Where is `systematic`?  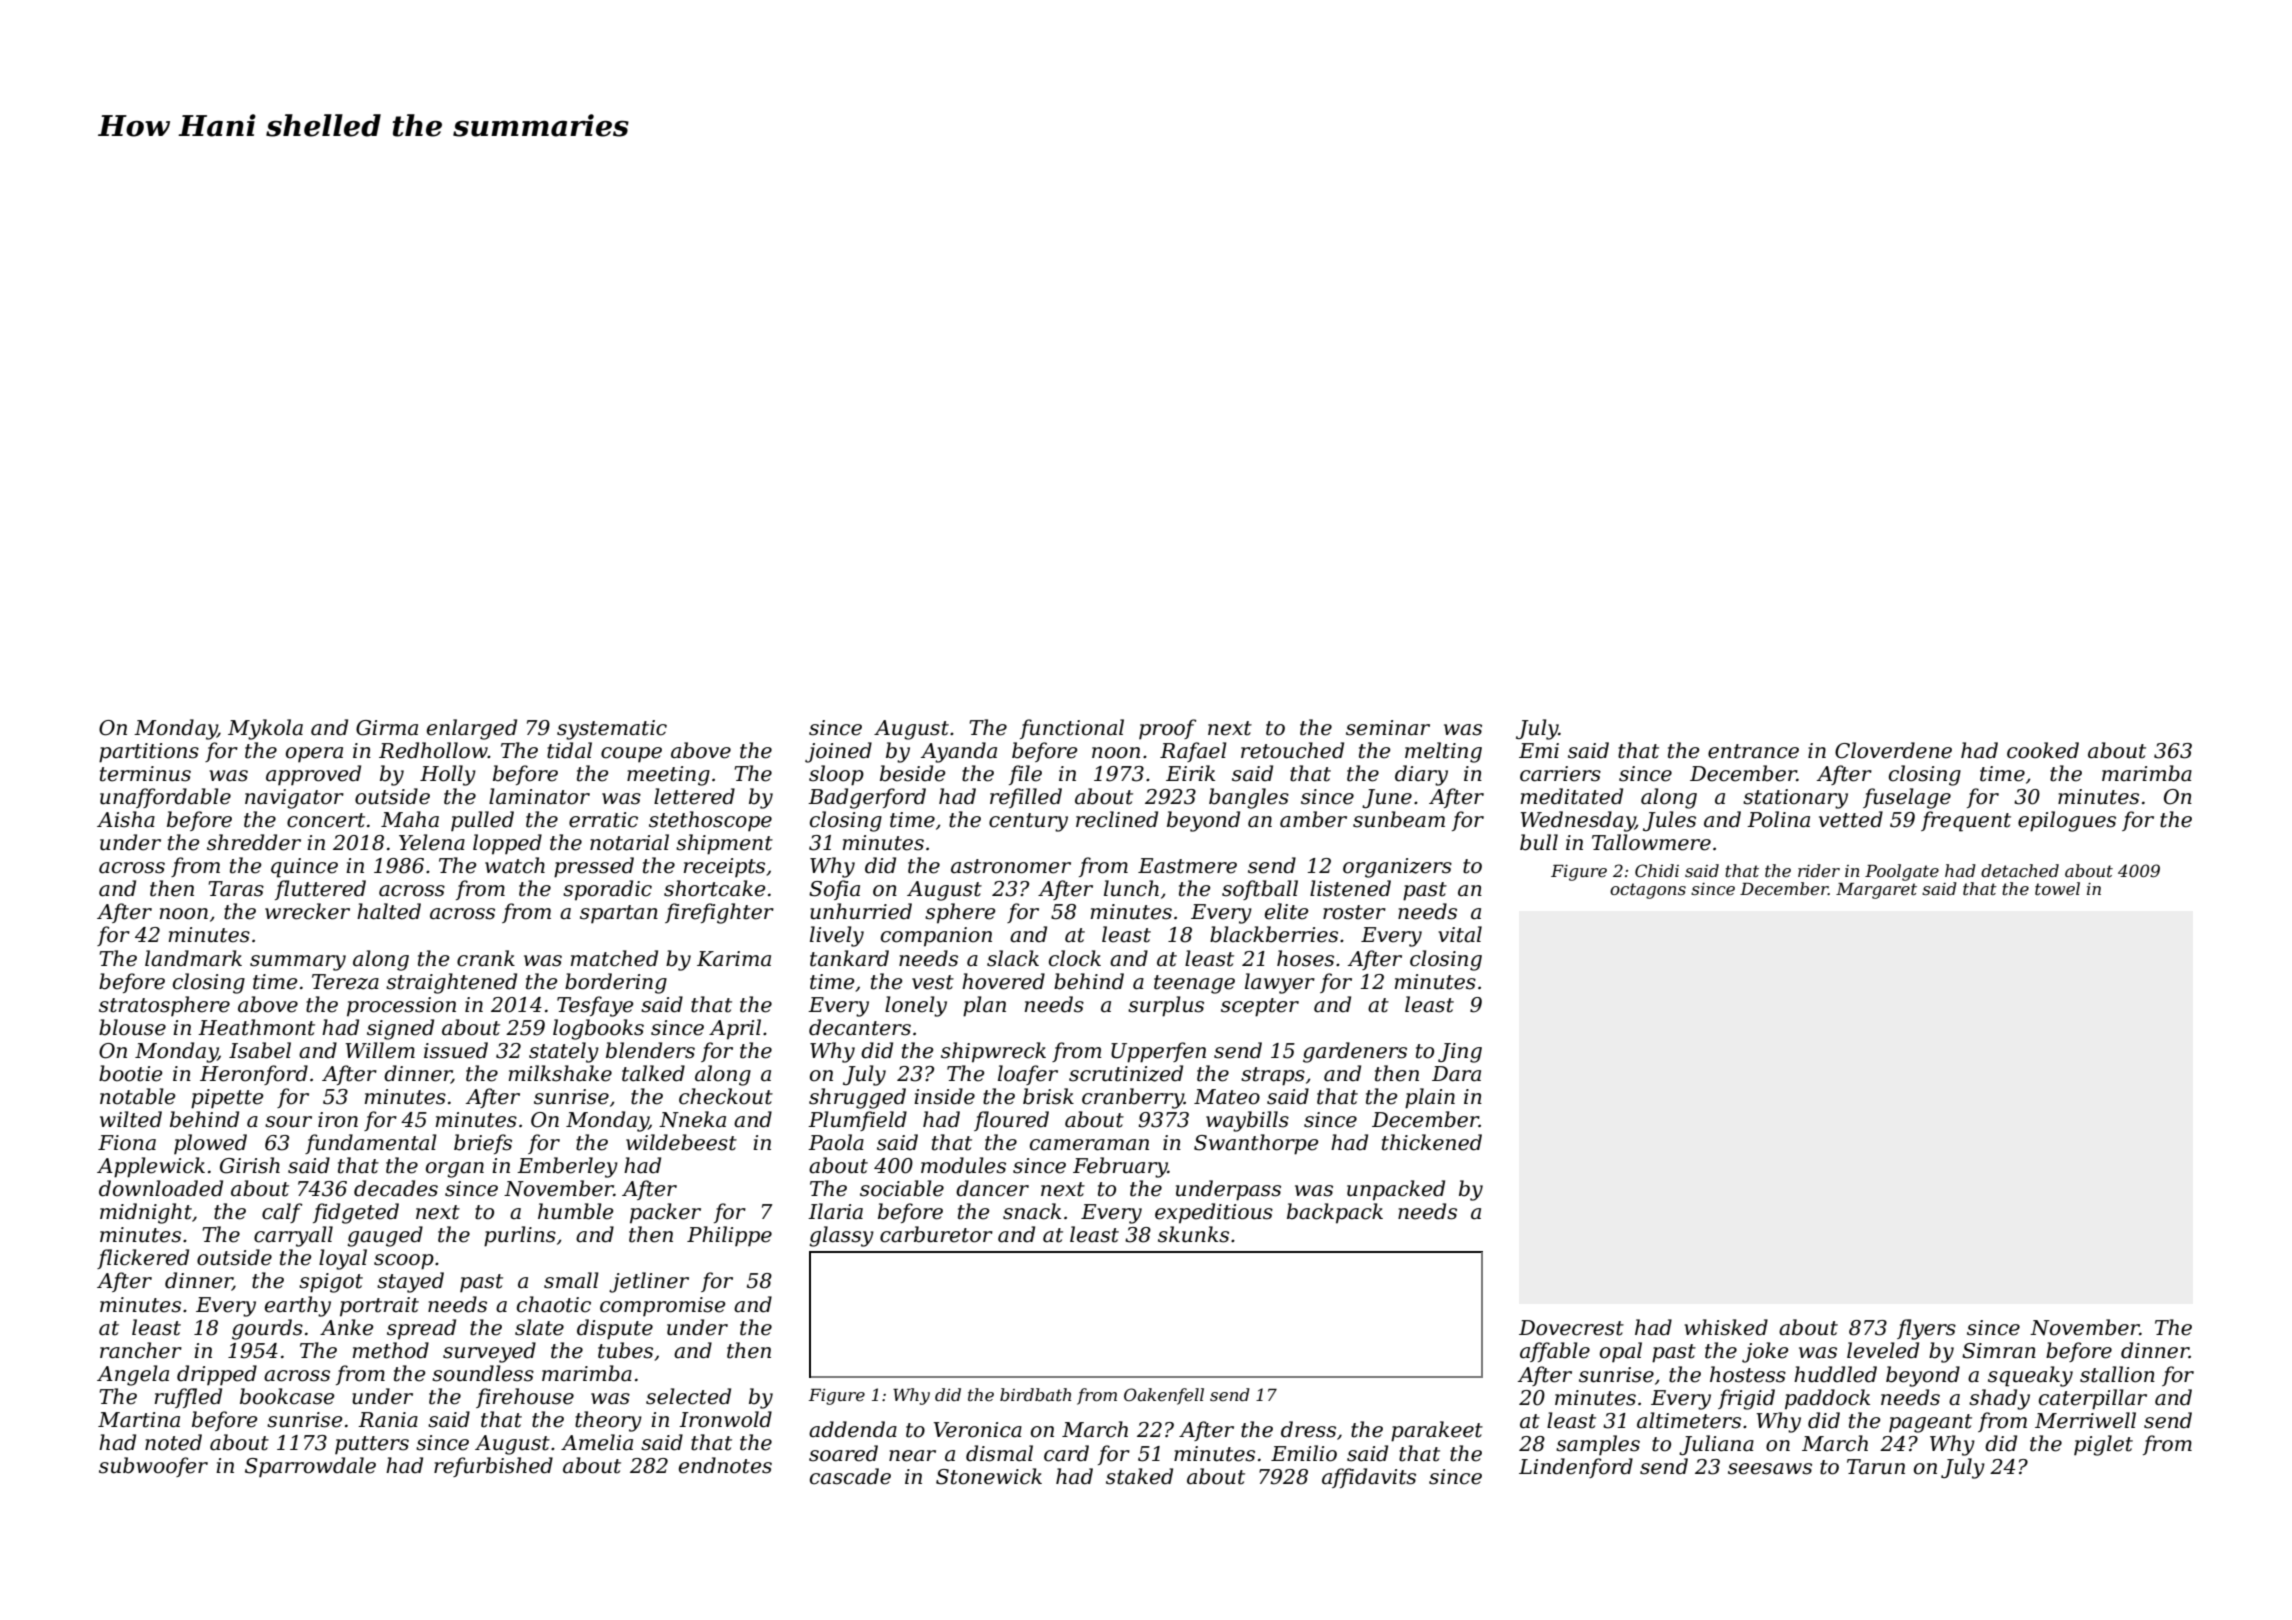 systematic is located at coordinates (612, 730).
